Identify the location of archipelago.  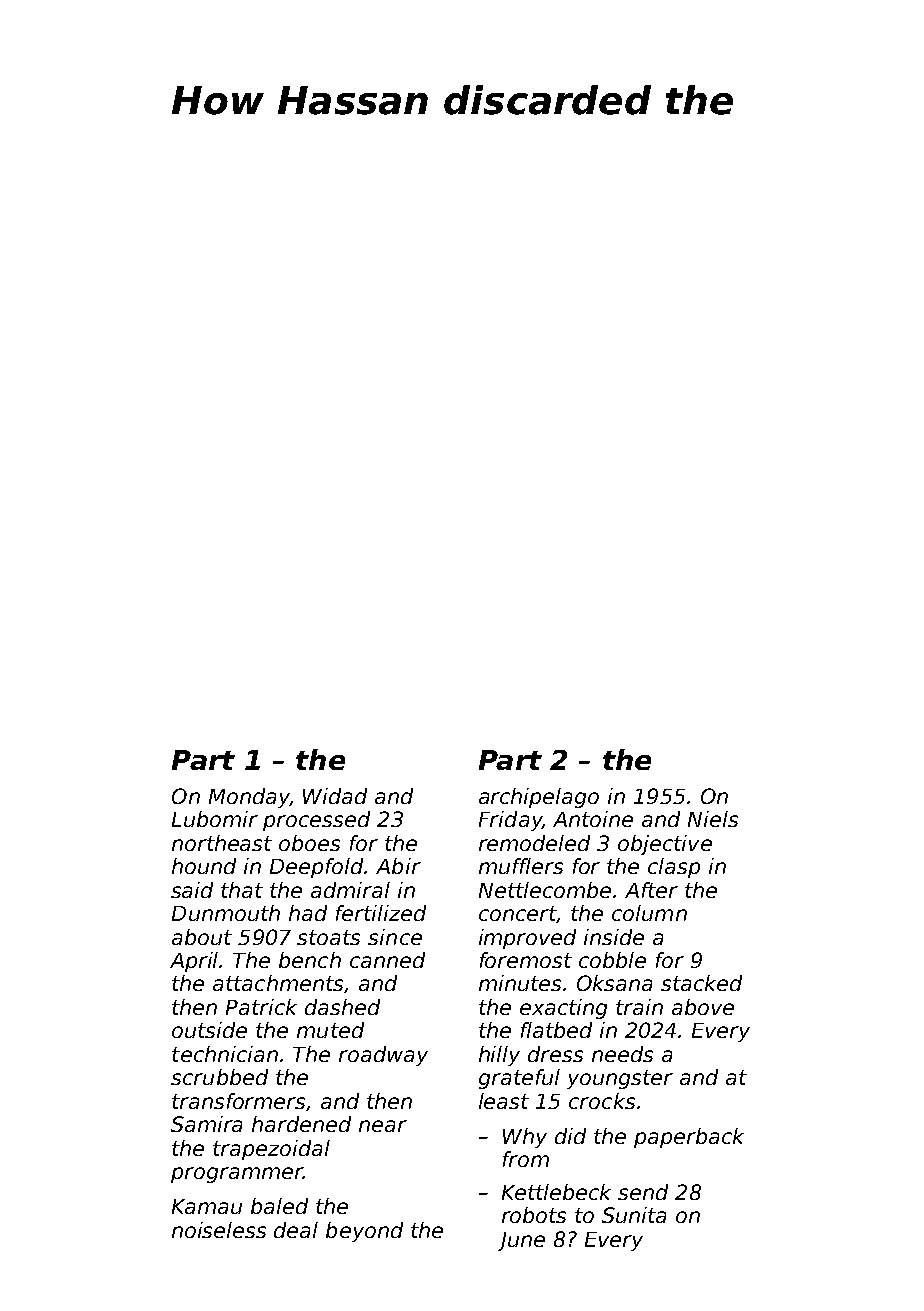
(539, 798).
